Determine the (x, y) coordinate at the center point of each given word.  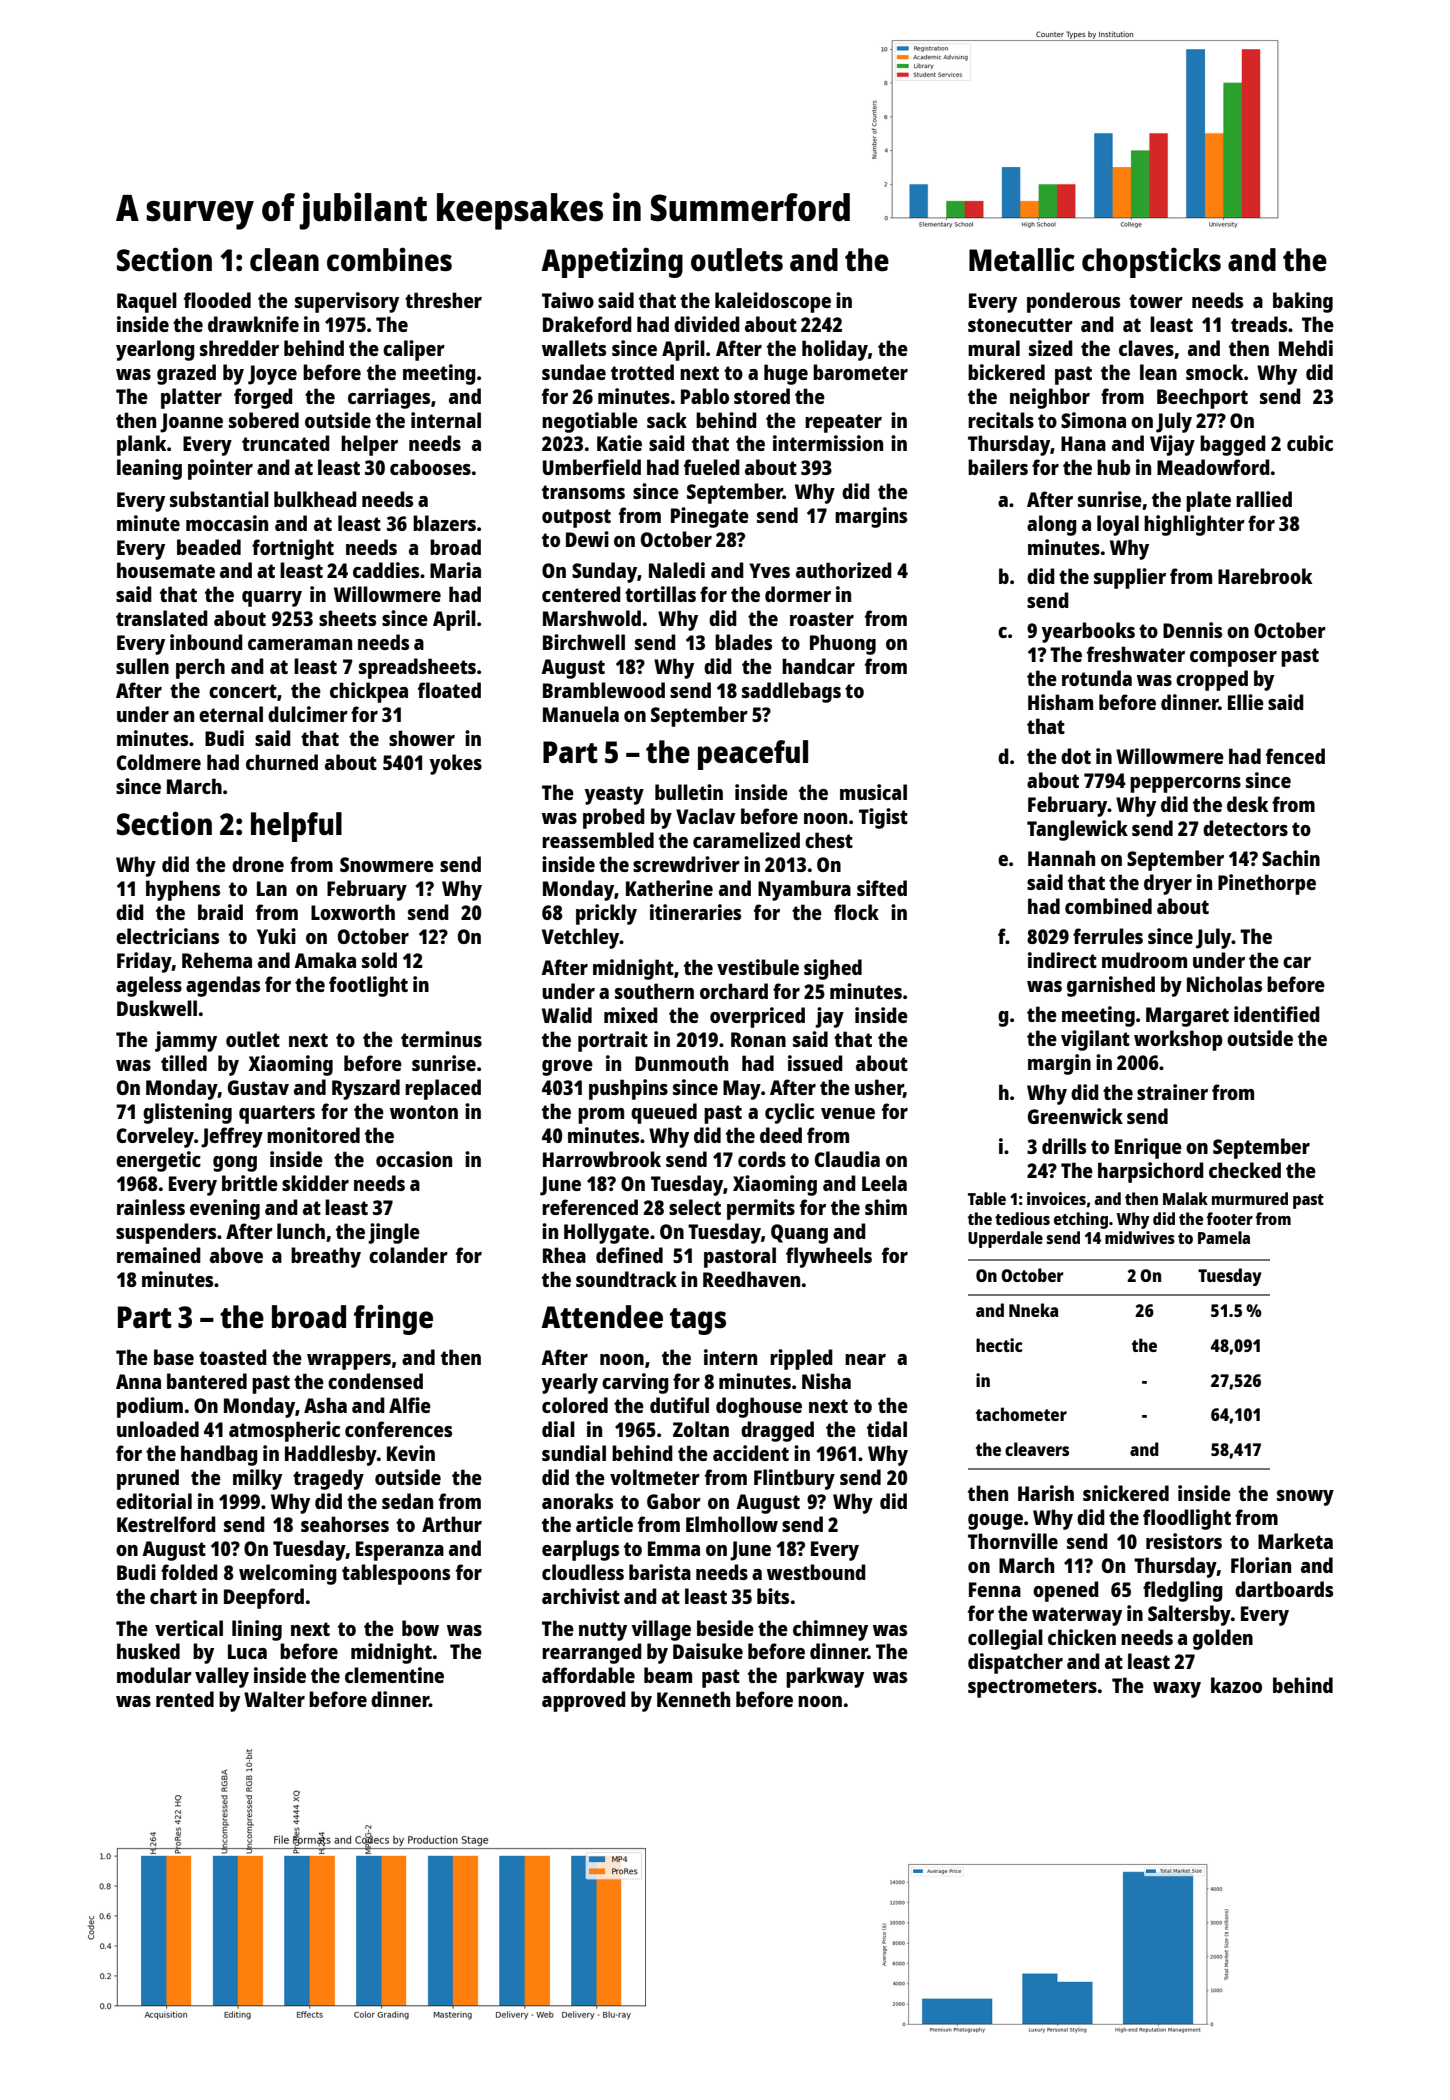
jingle (394, 1233)
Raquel (147, 302)
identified (1277, 1014)
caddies (386, 570)
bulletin (689, 792)
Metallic (1022, 259)
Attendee (602, 1317)
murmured (1250, 1198)
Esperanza (400, 1551)
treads (1259, 324)
